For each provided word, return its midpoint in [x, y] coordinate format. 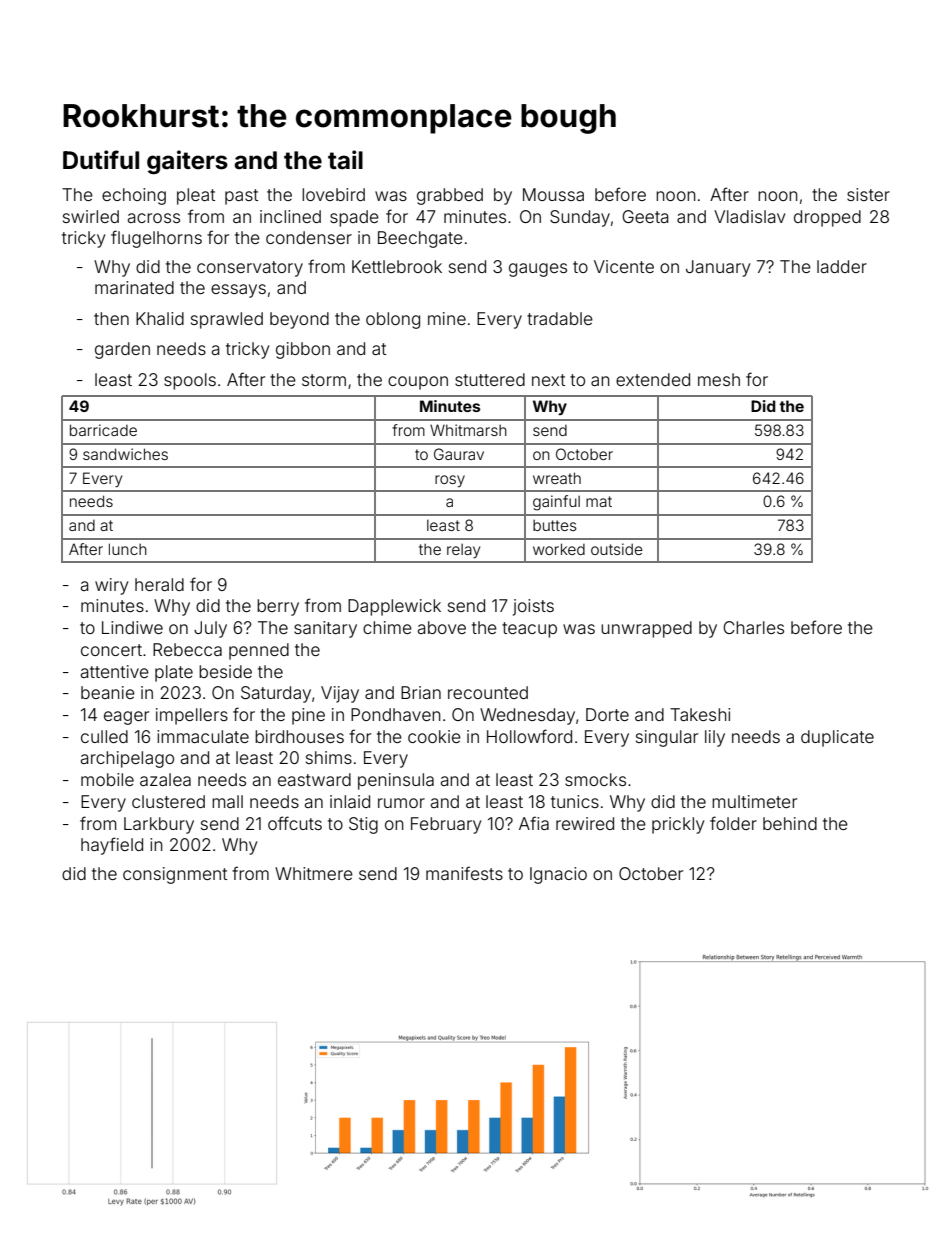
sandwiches [125, 454]
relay [463, 550]
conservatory [250, 269]
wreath [557, 478]
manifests [464, 873]
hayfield [112, 846]
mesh [719, 379]
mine [447, 318]
